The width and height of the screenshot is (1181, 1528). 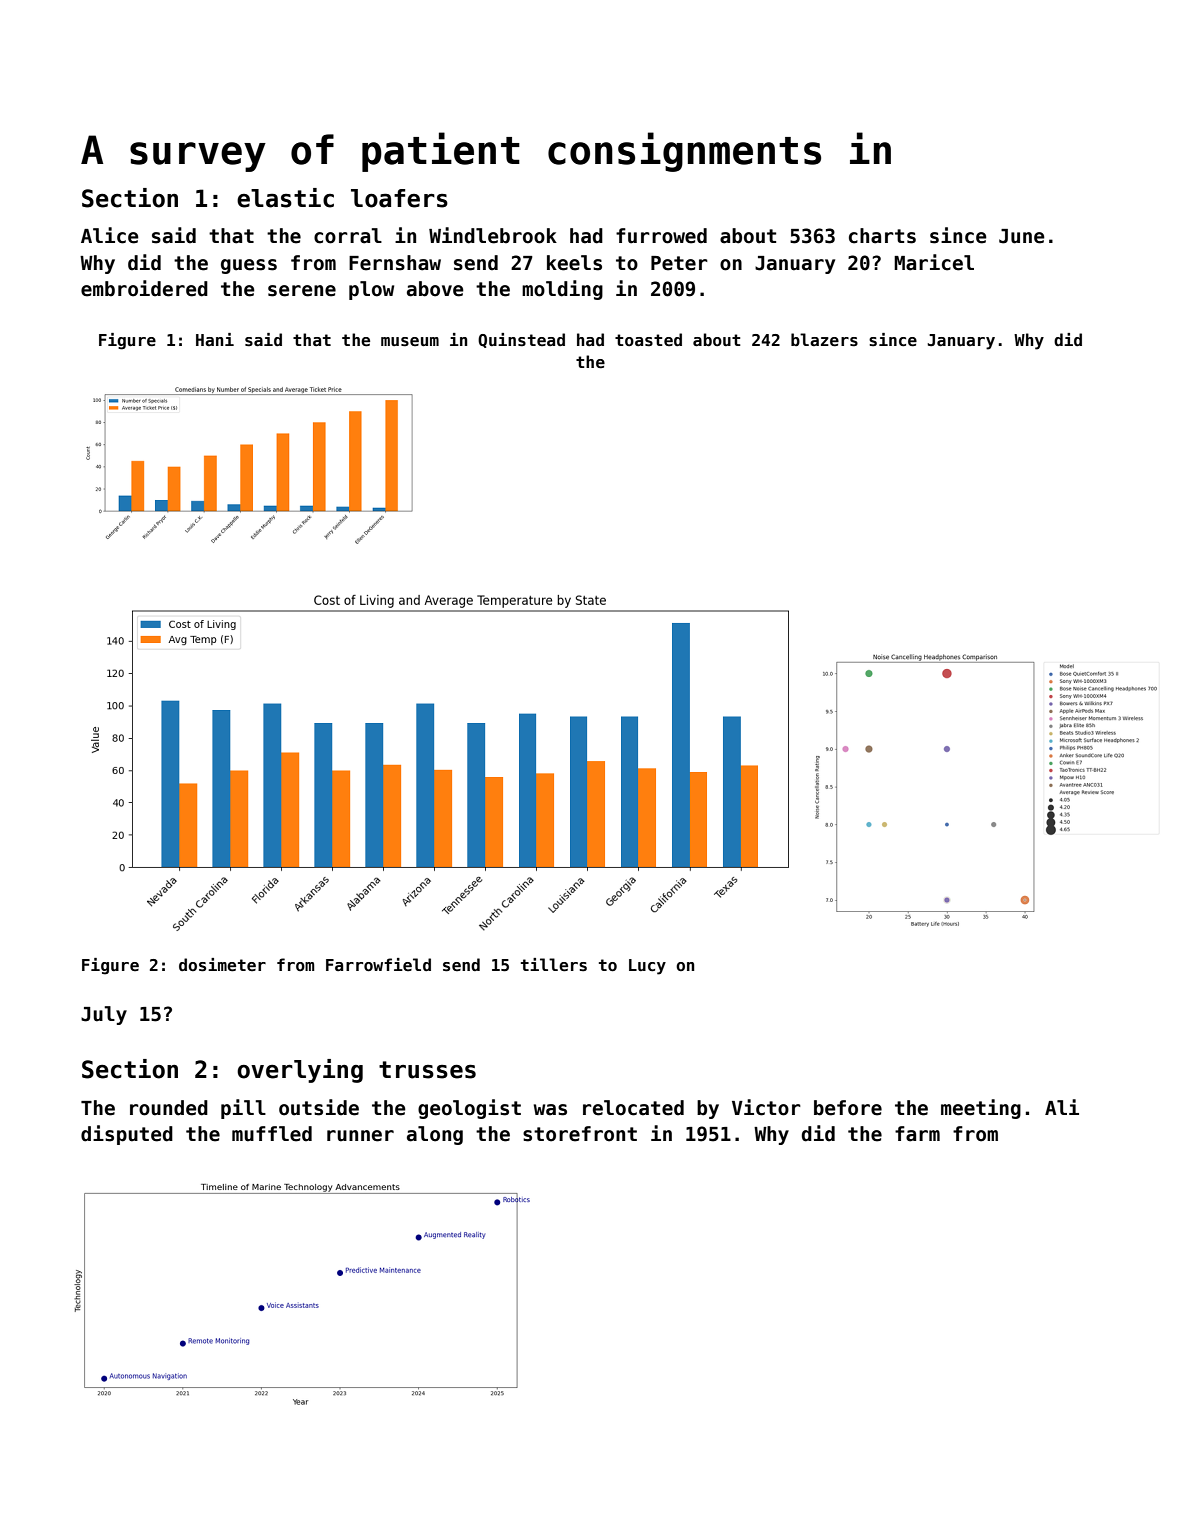 I want to click on Windlebrook, so click(x=493, y=235).
